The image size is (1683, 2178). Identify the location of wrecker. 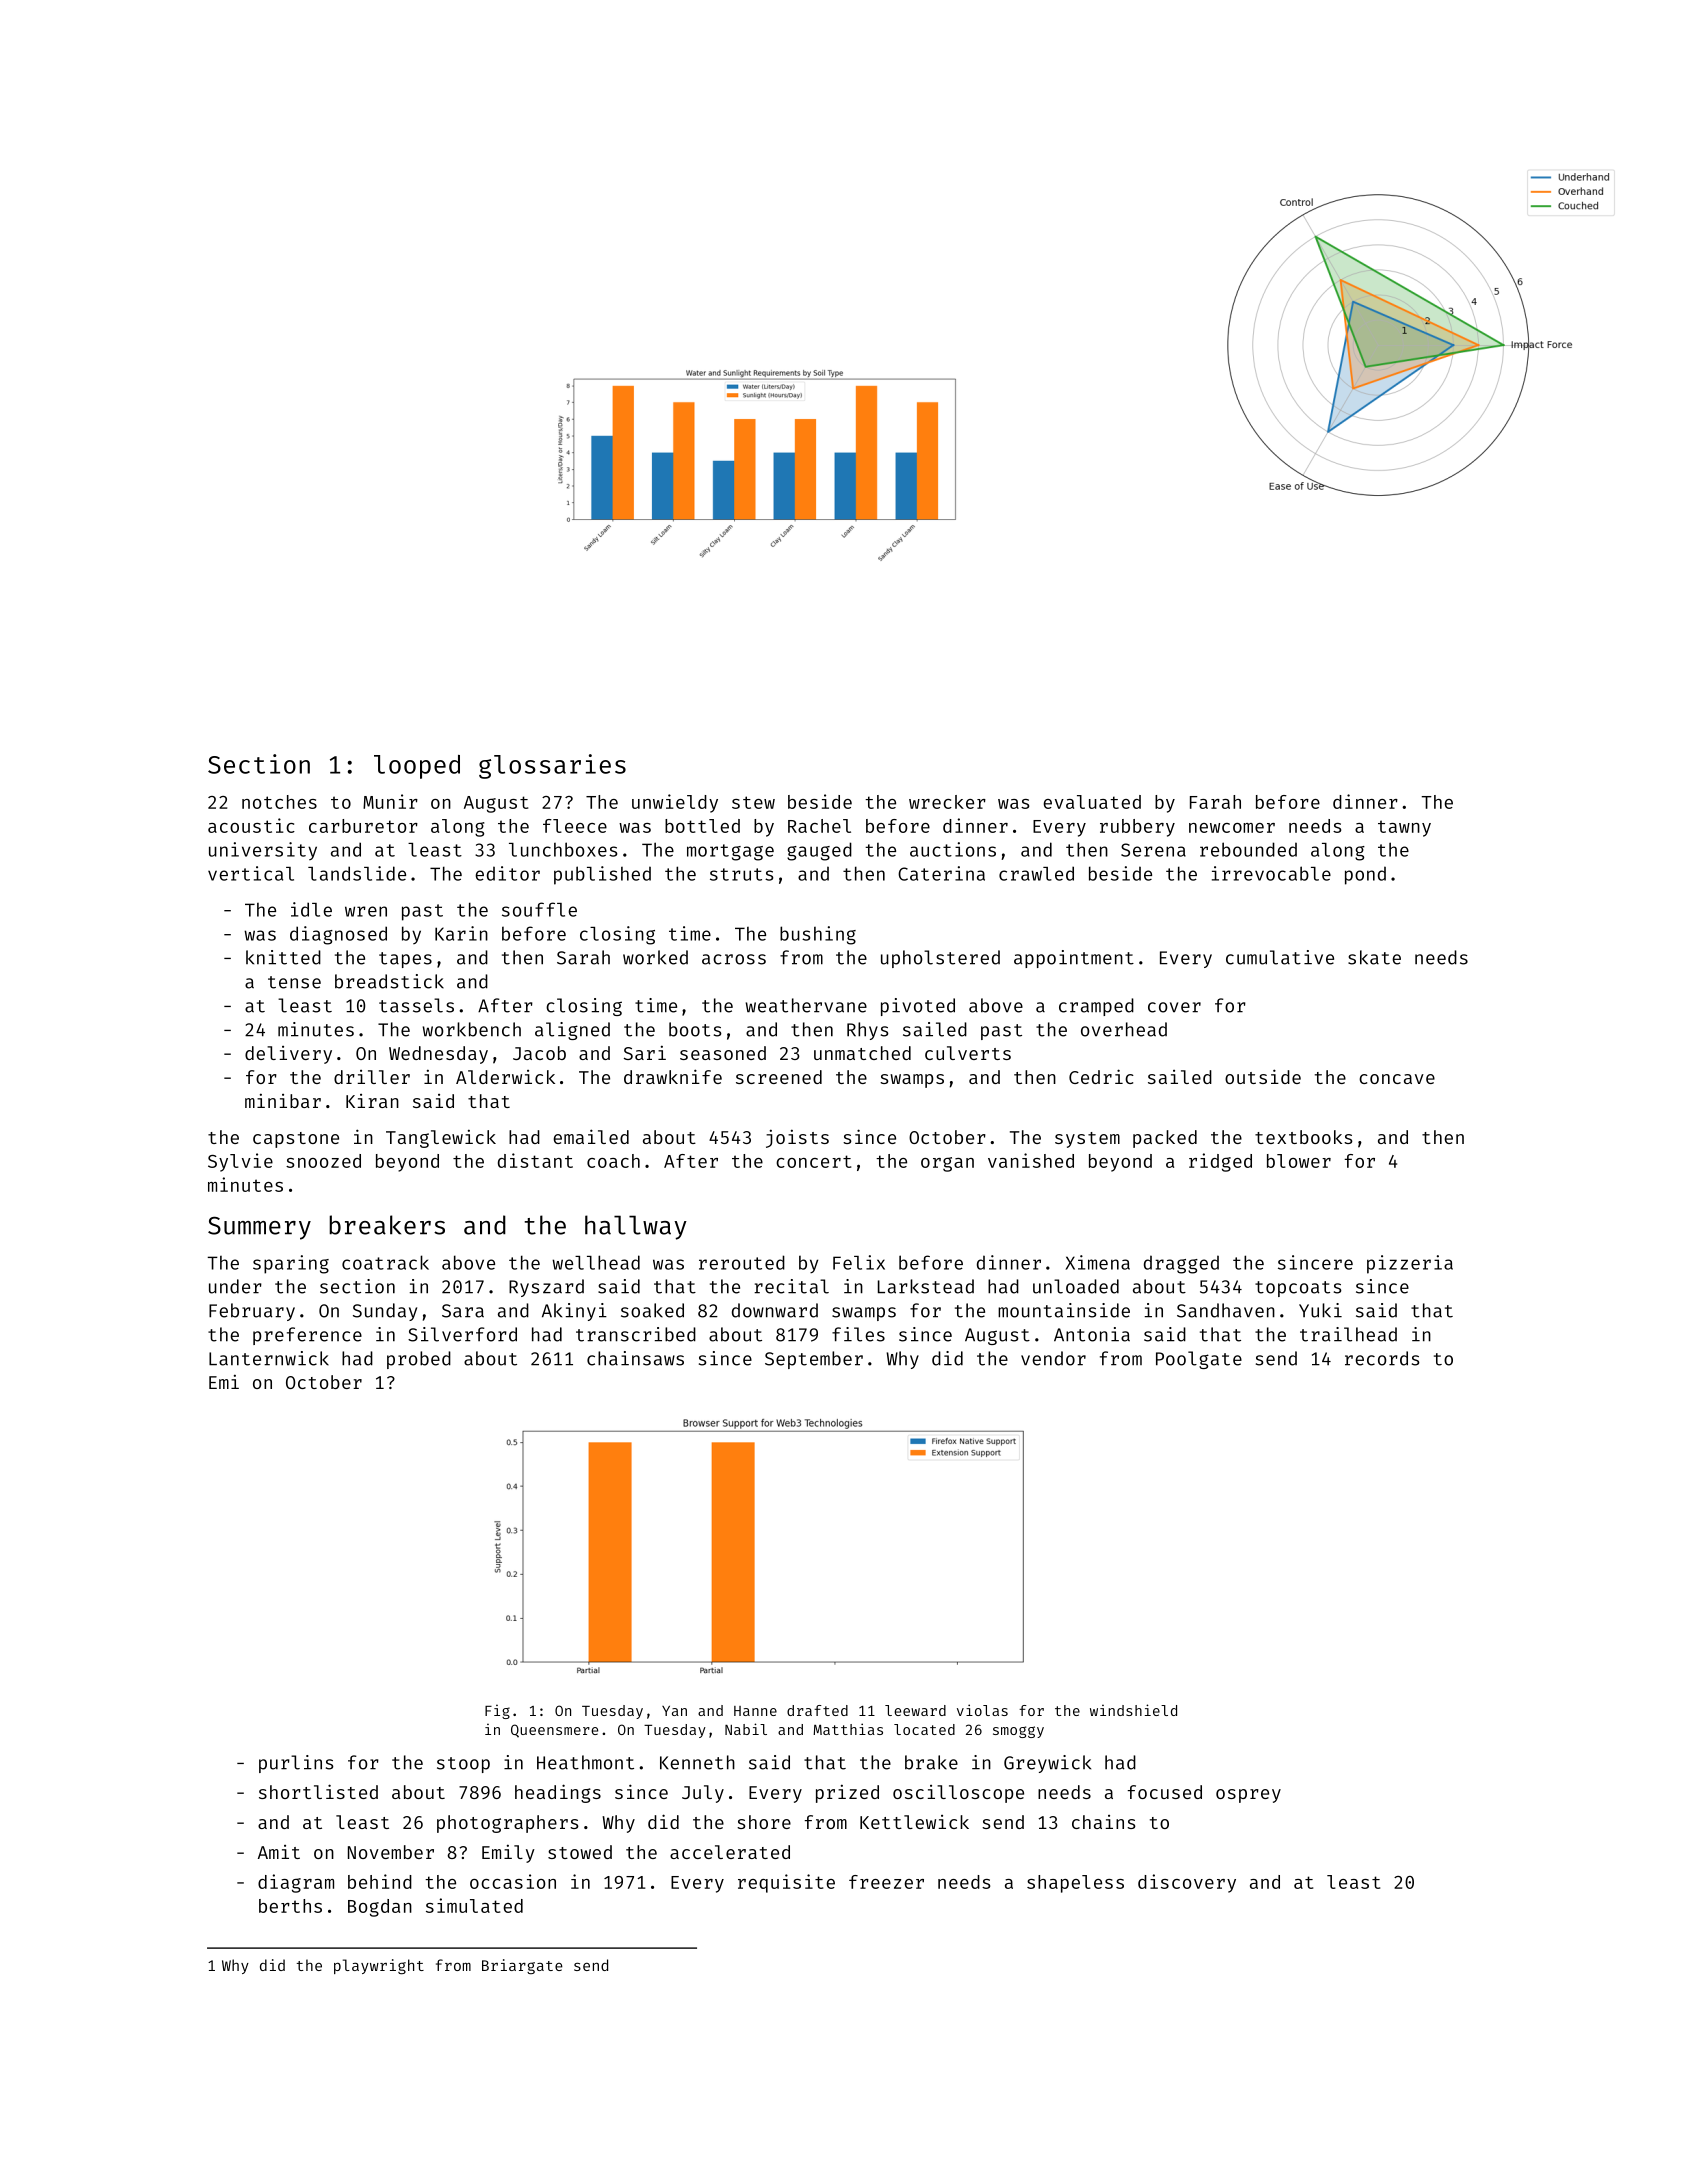
(947, 802).
